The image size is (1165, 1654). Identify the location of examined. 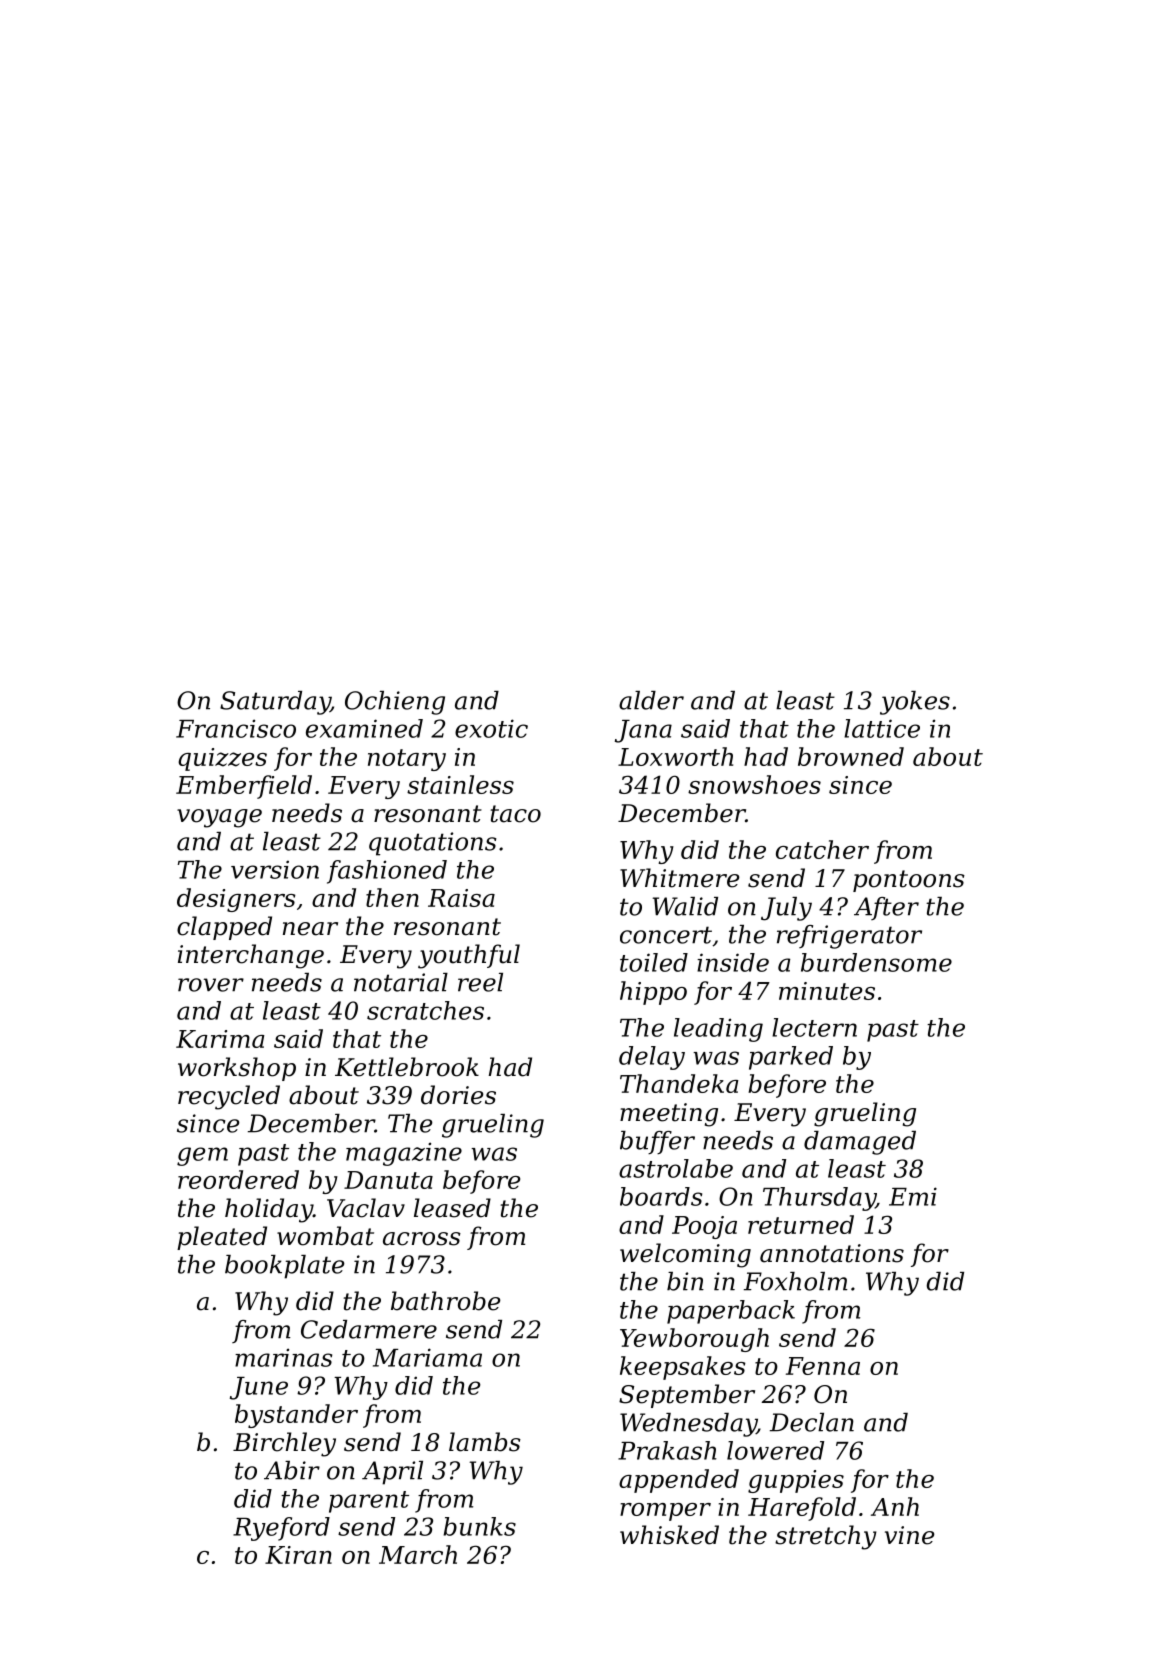
(364, 728).
